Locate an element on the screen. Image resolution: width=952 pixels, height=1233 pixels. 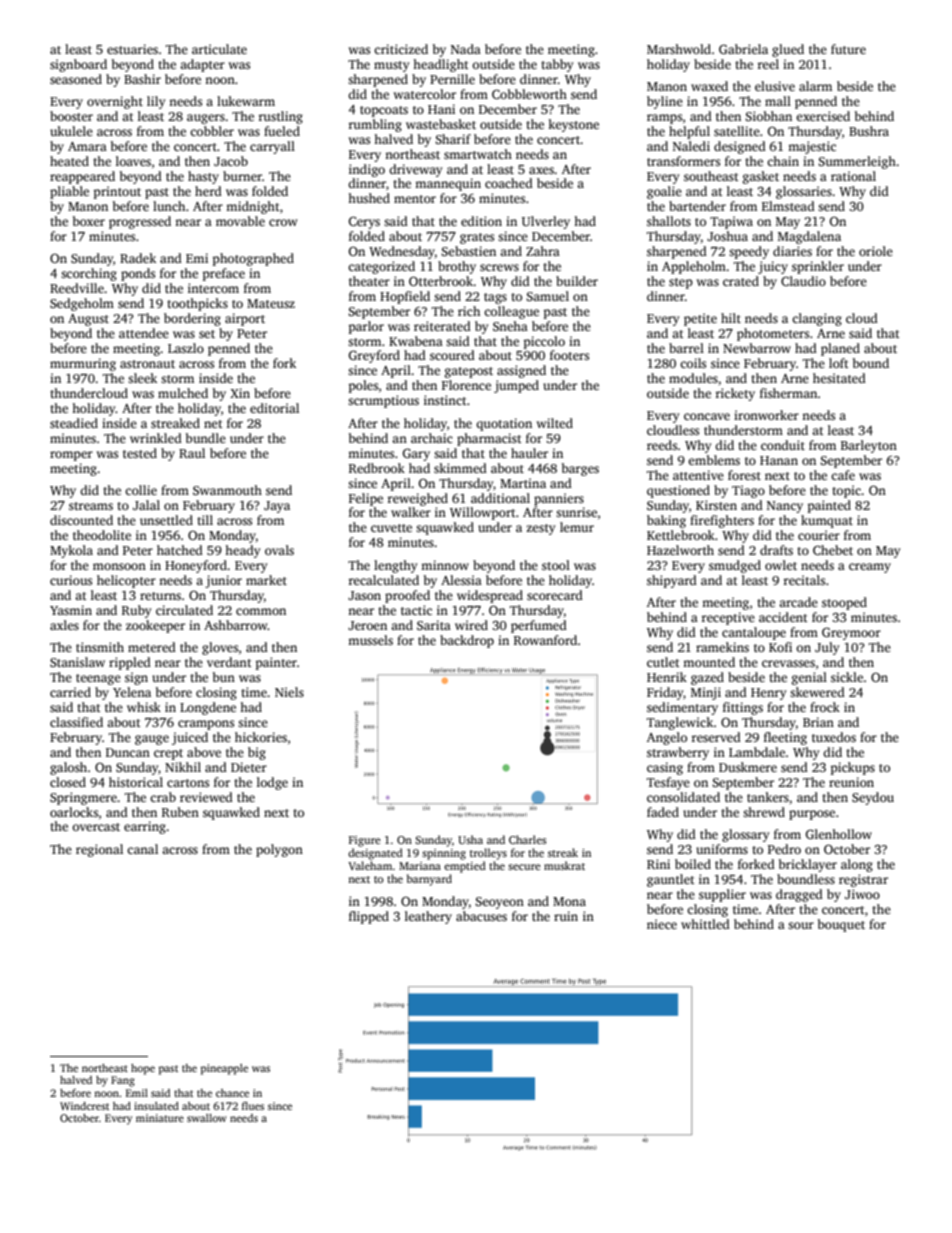
flipped is located at coordinates (369, 917).
